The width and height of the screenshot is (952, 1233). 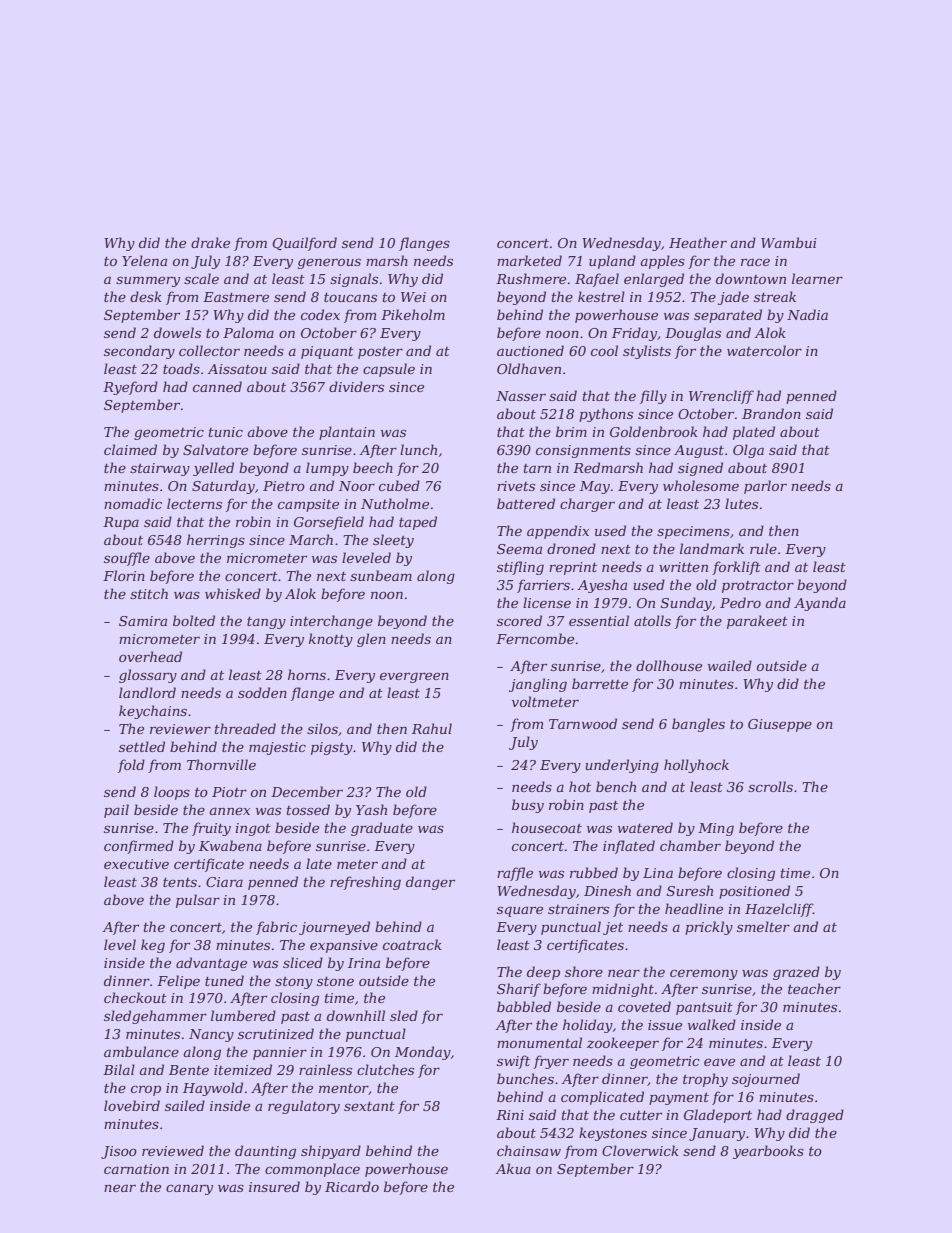 I want to click on Lina, so click(x=658, y=873).
